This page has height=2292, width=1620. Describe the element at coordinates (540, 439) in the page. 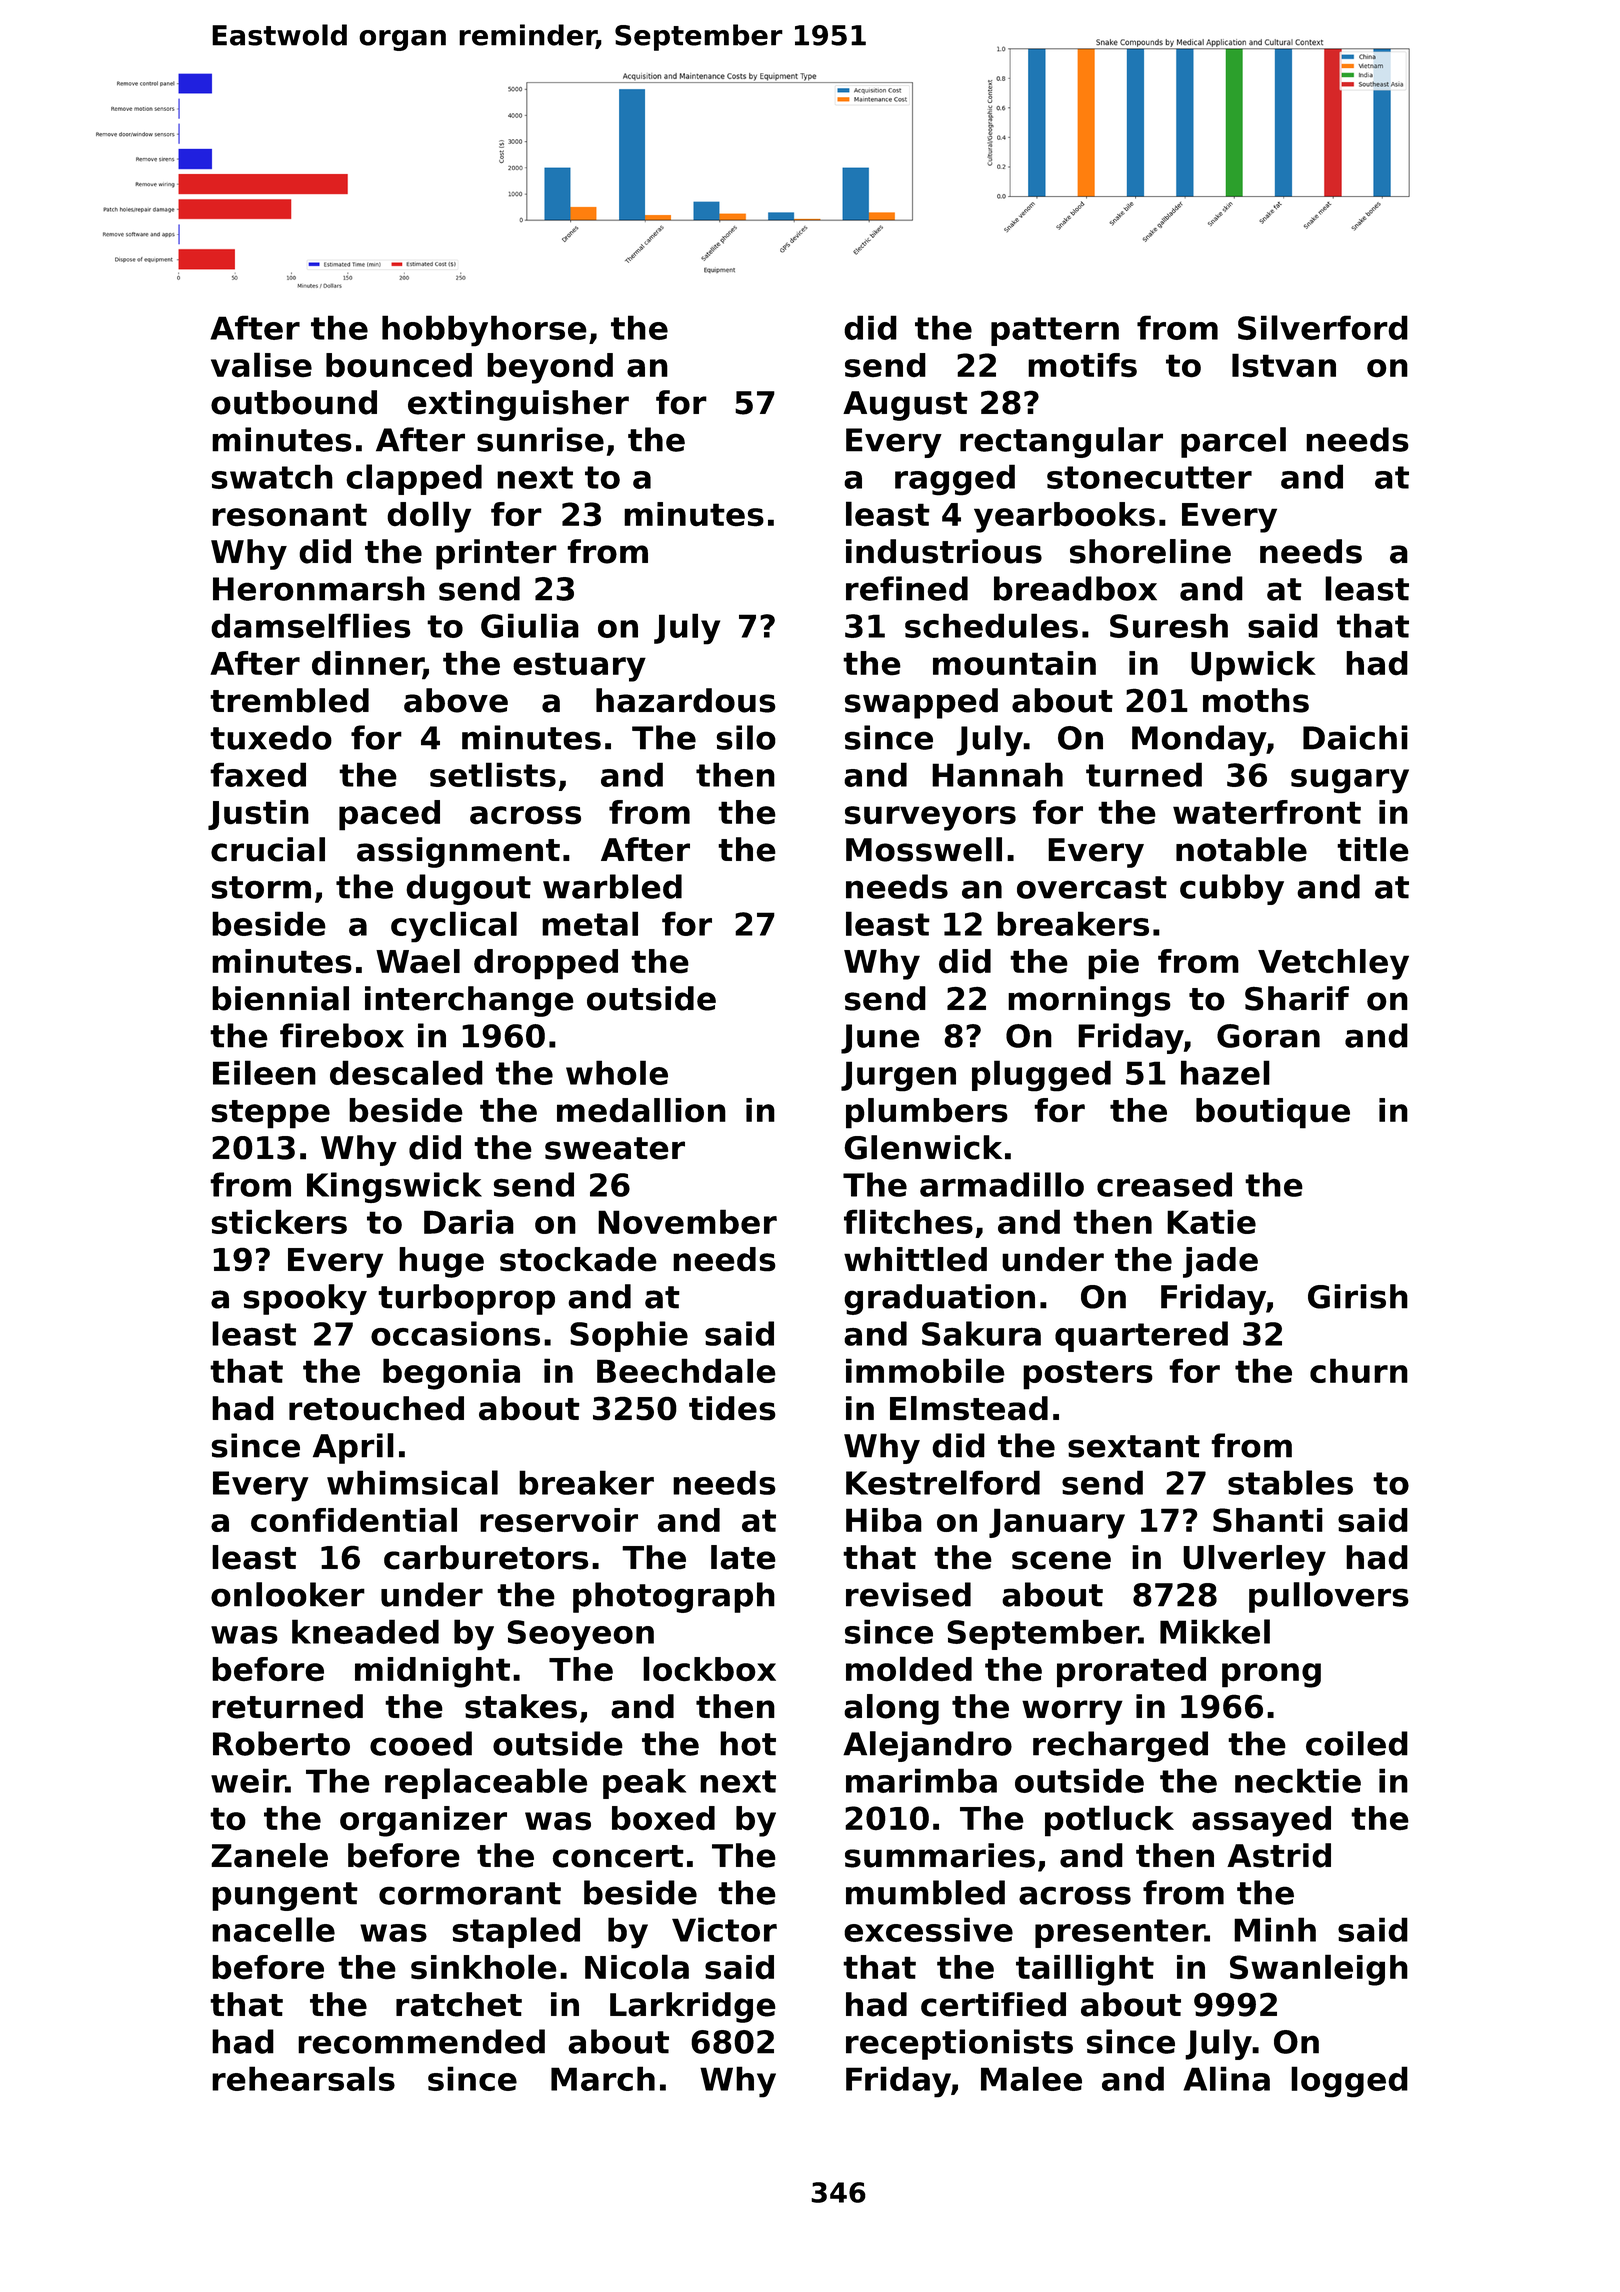

I see `sunrise` at that location.
